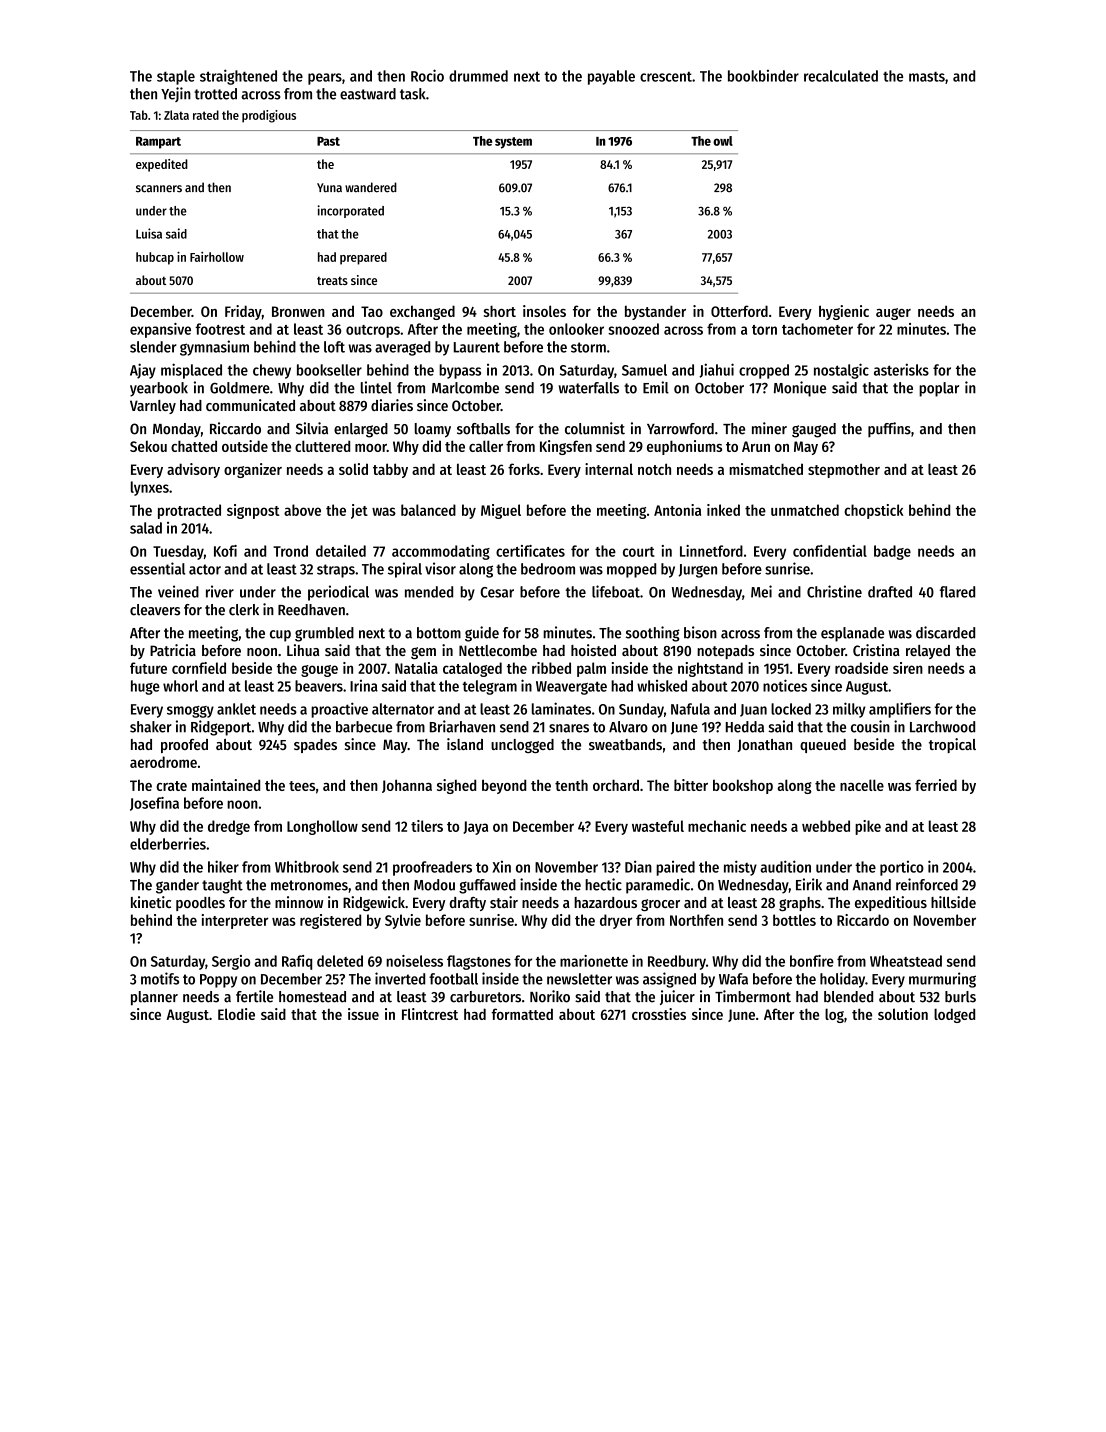 The image size is (1106, 1432). I want to click on staple, so click(176, 77).
